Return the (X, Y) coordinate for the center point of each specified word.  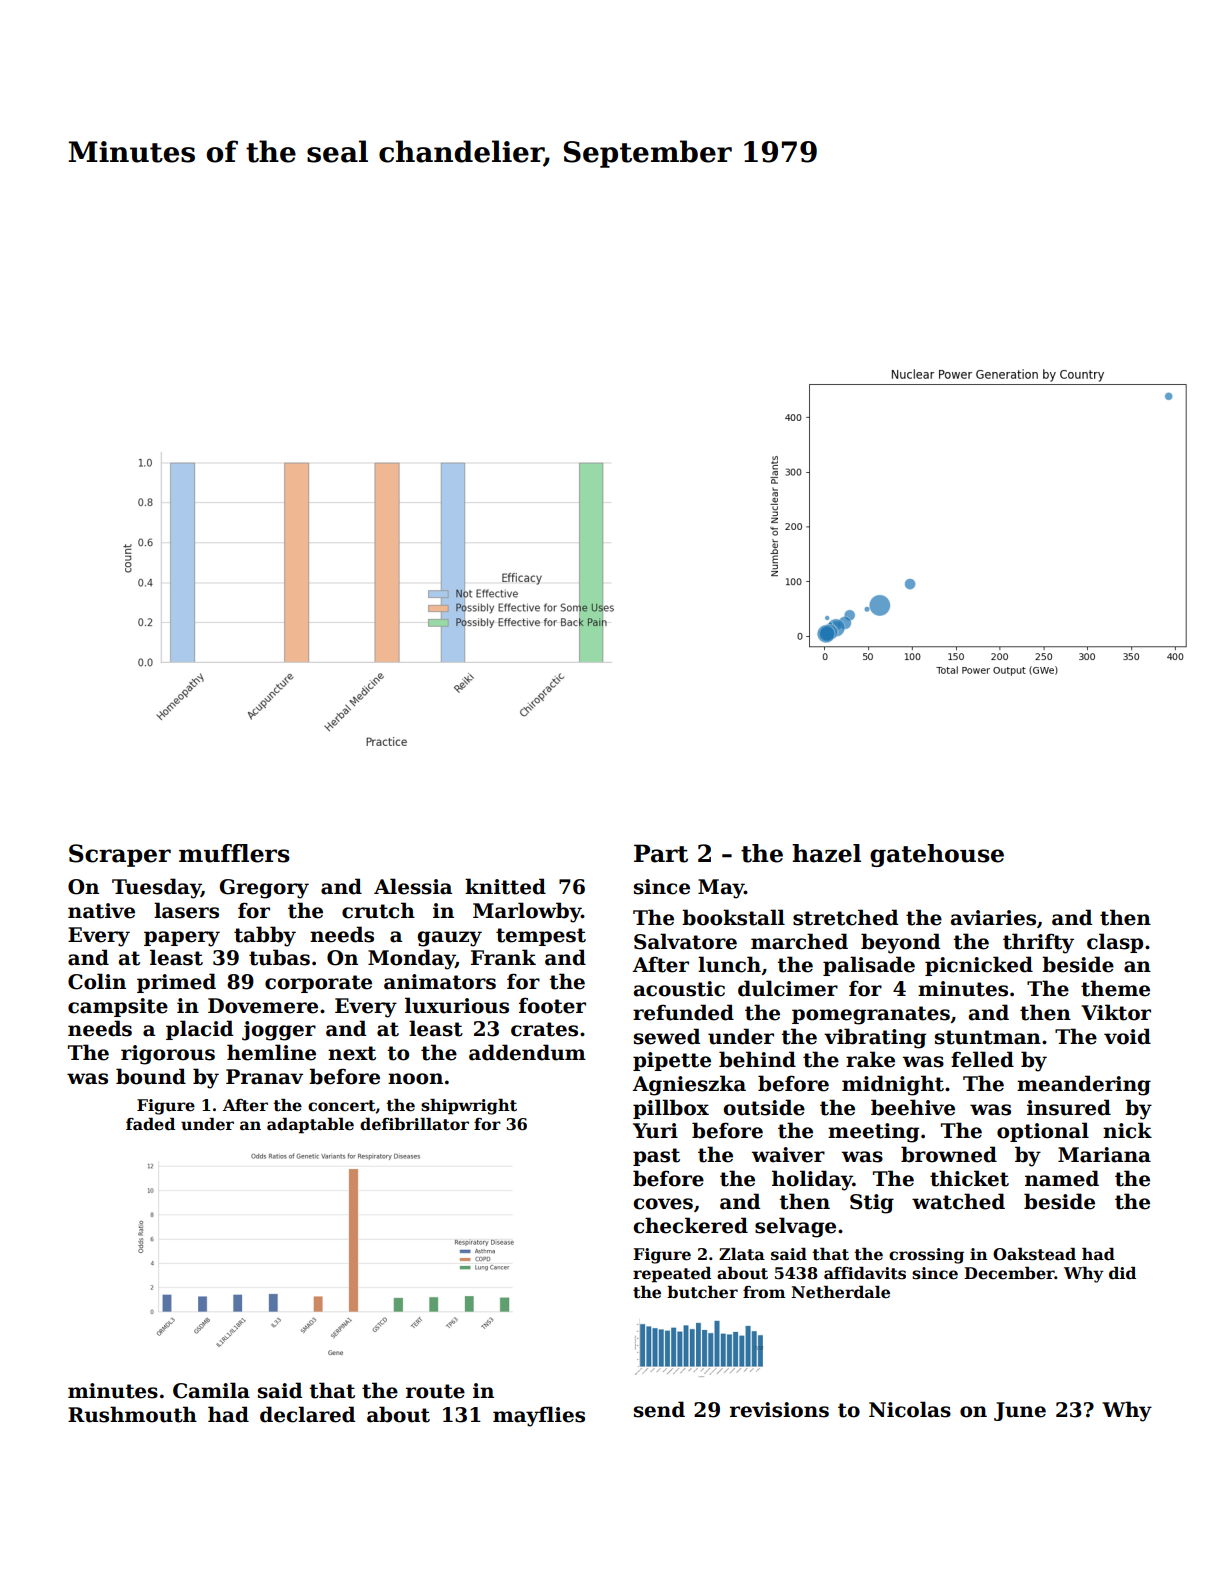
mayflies (539, 1416)
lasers (186, 910)
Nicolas (910, 1409)
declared (307, 1414)
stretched (845, 917)
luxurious (457, 1005)
